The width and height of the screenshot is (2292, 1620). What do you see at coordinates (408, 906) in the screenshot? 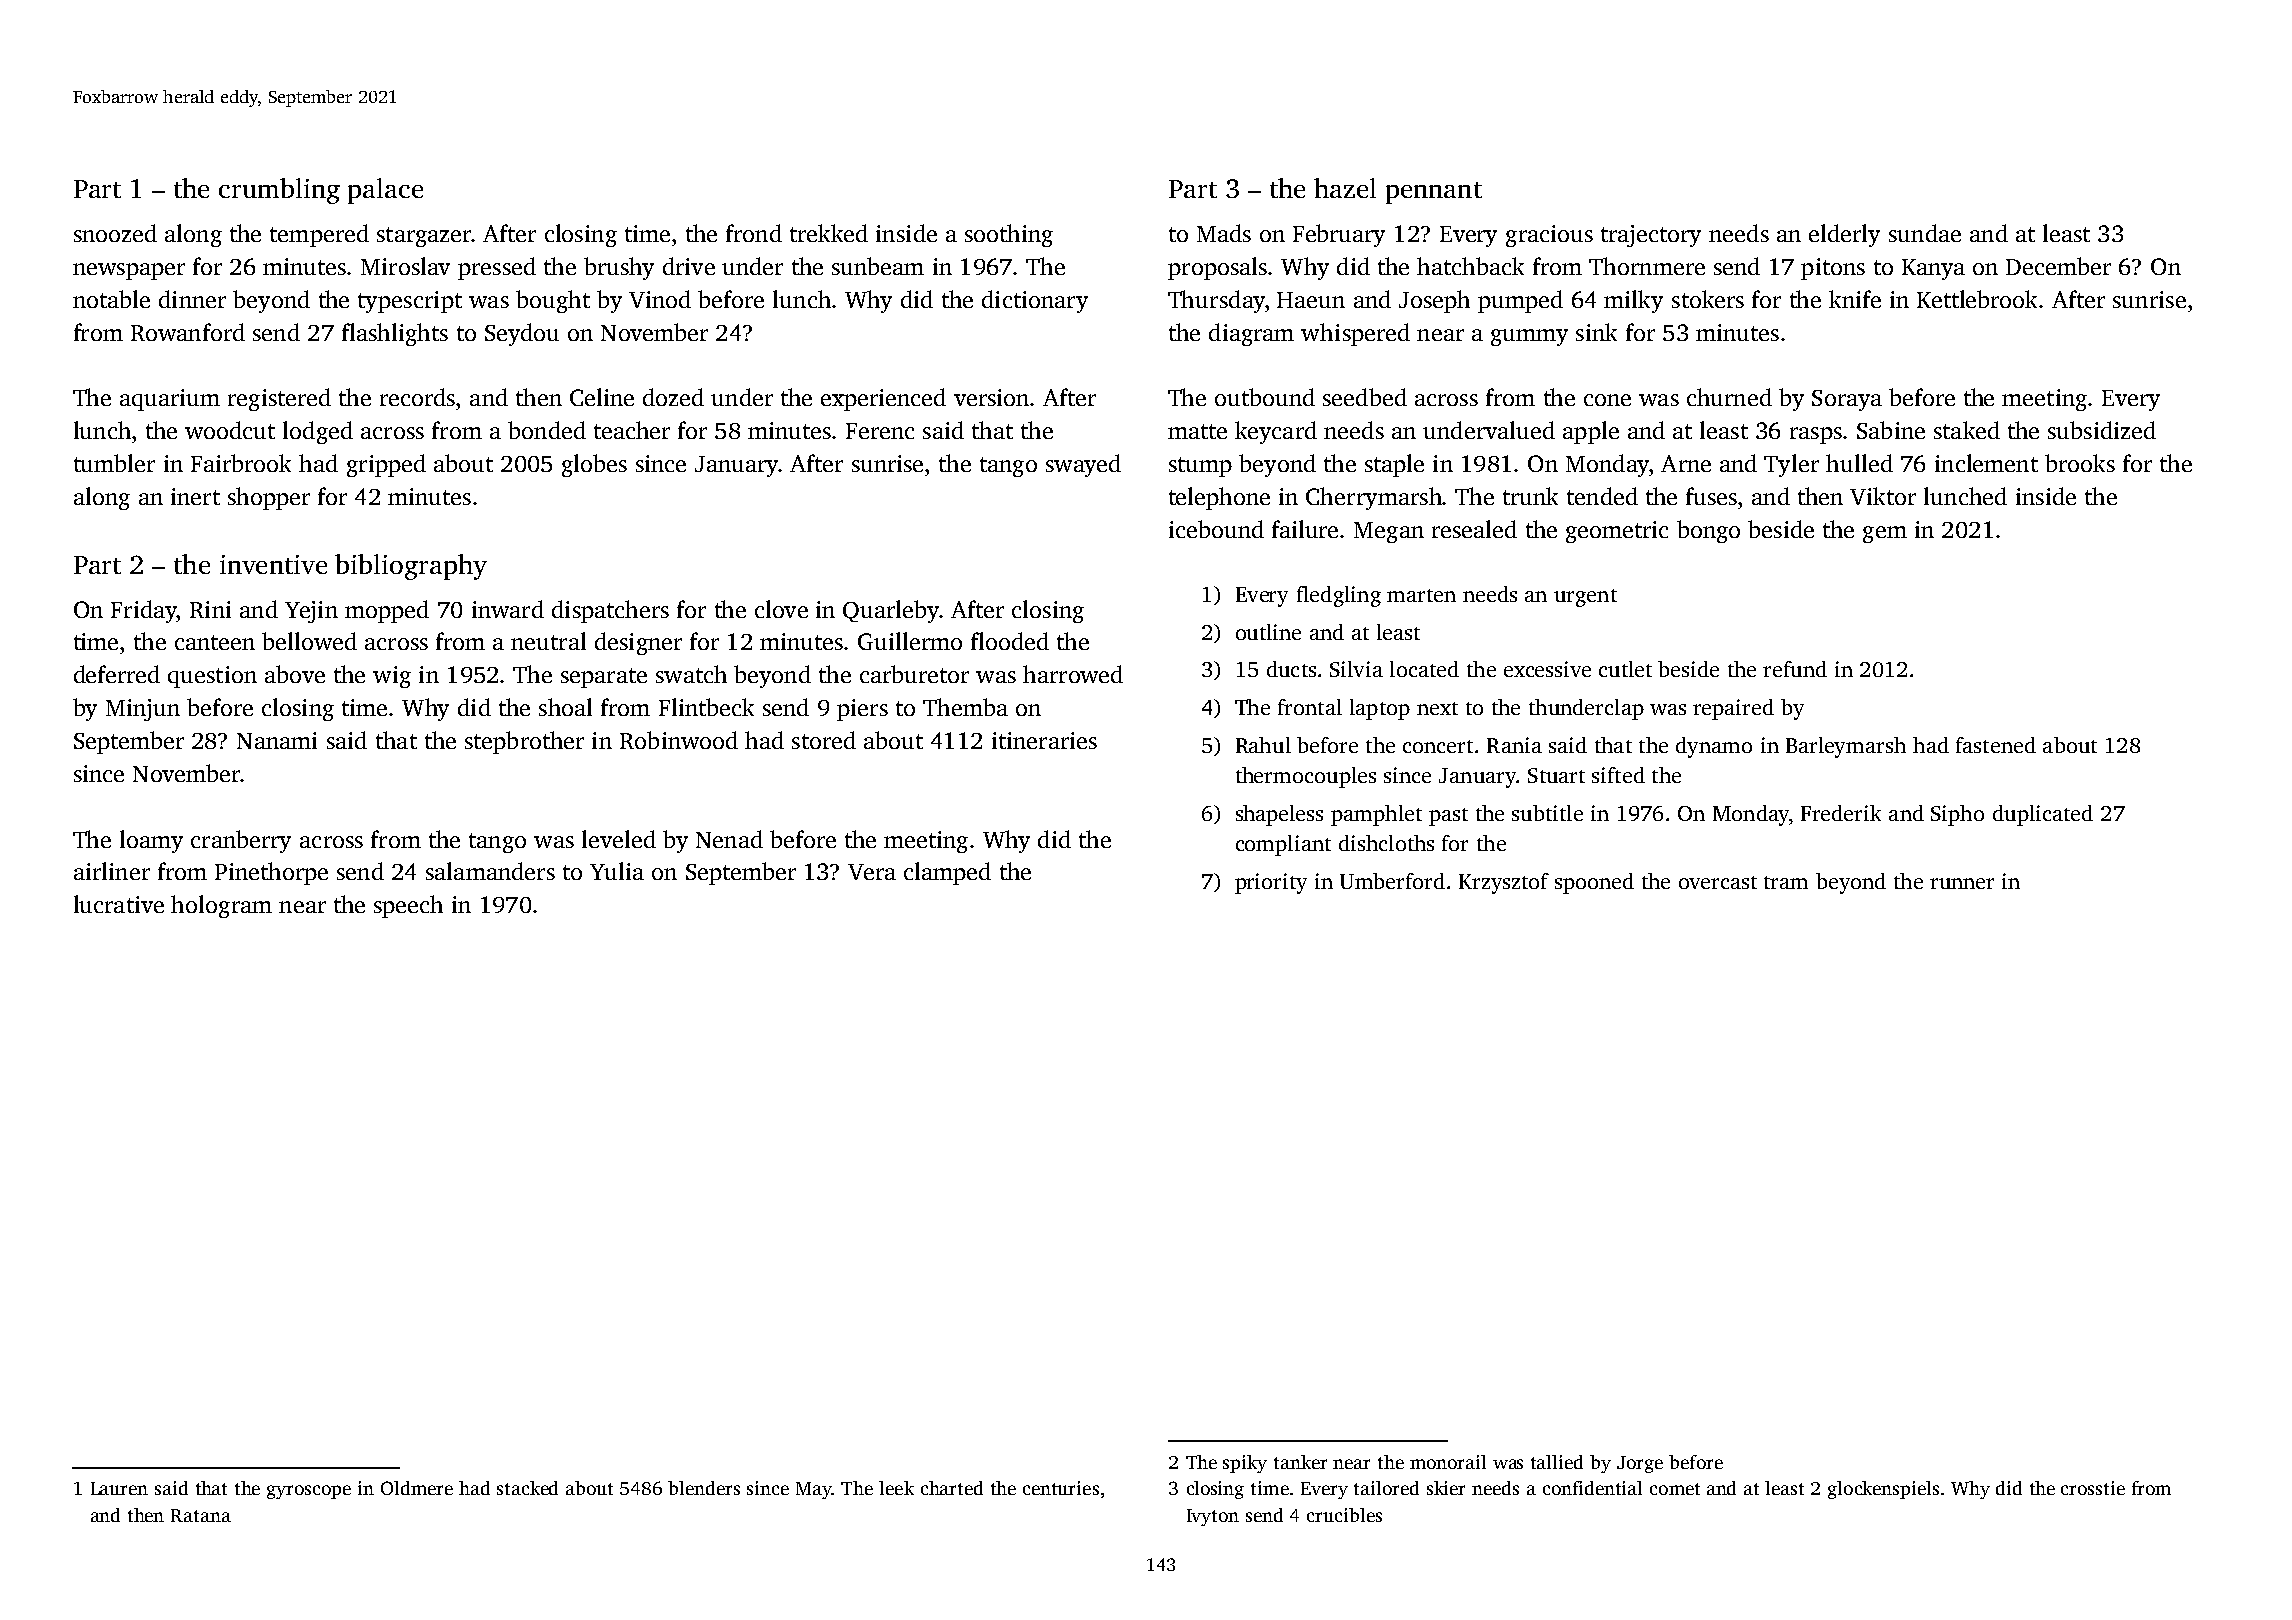
I see `speech` at bounding box center [408, 906].
